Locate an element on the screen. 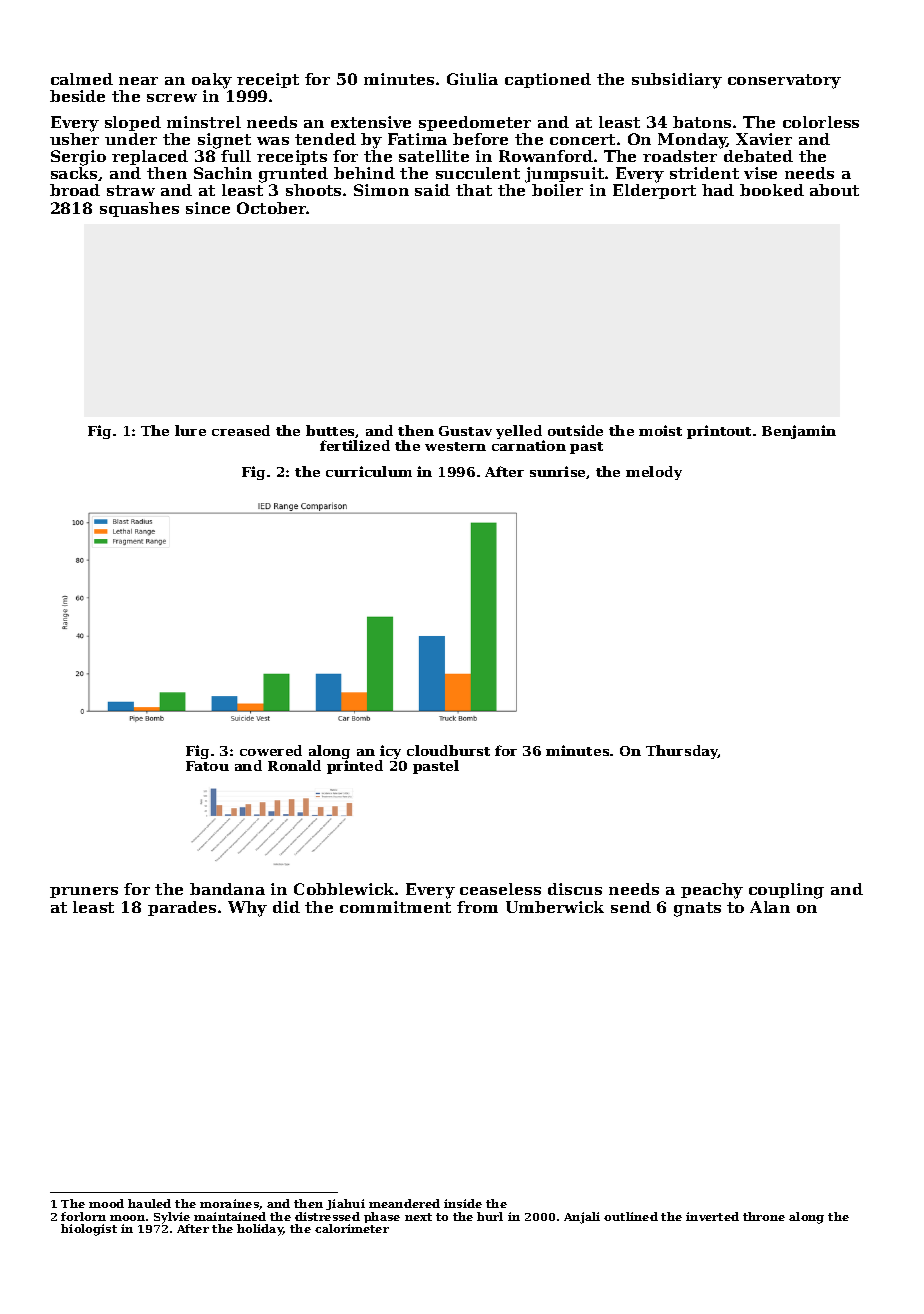  cloudburst is located at coordinates (448, 750).
